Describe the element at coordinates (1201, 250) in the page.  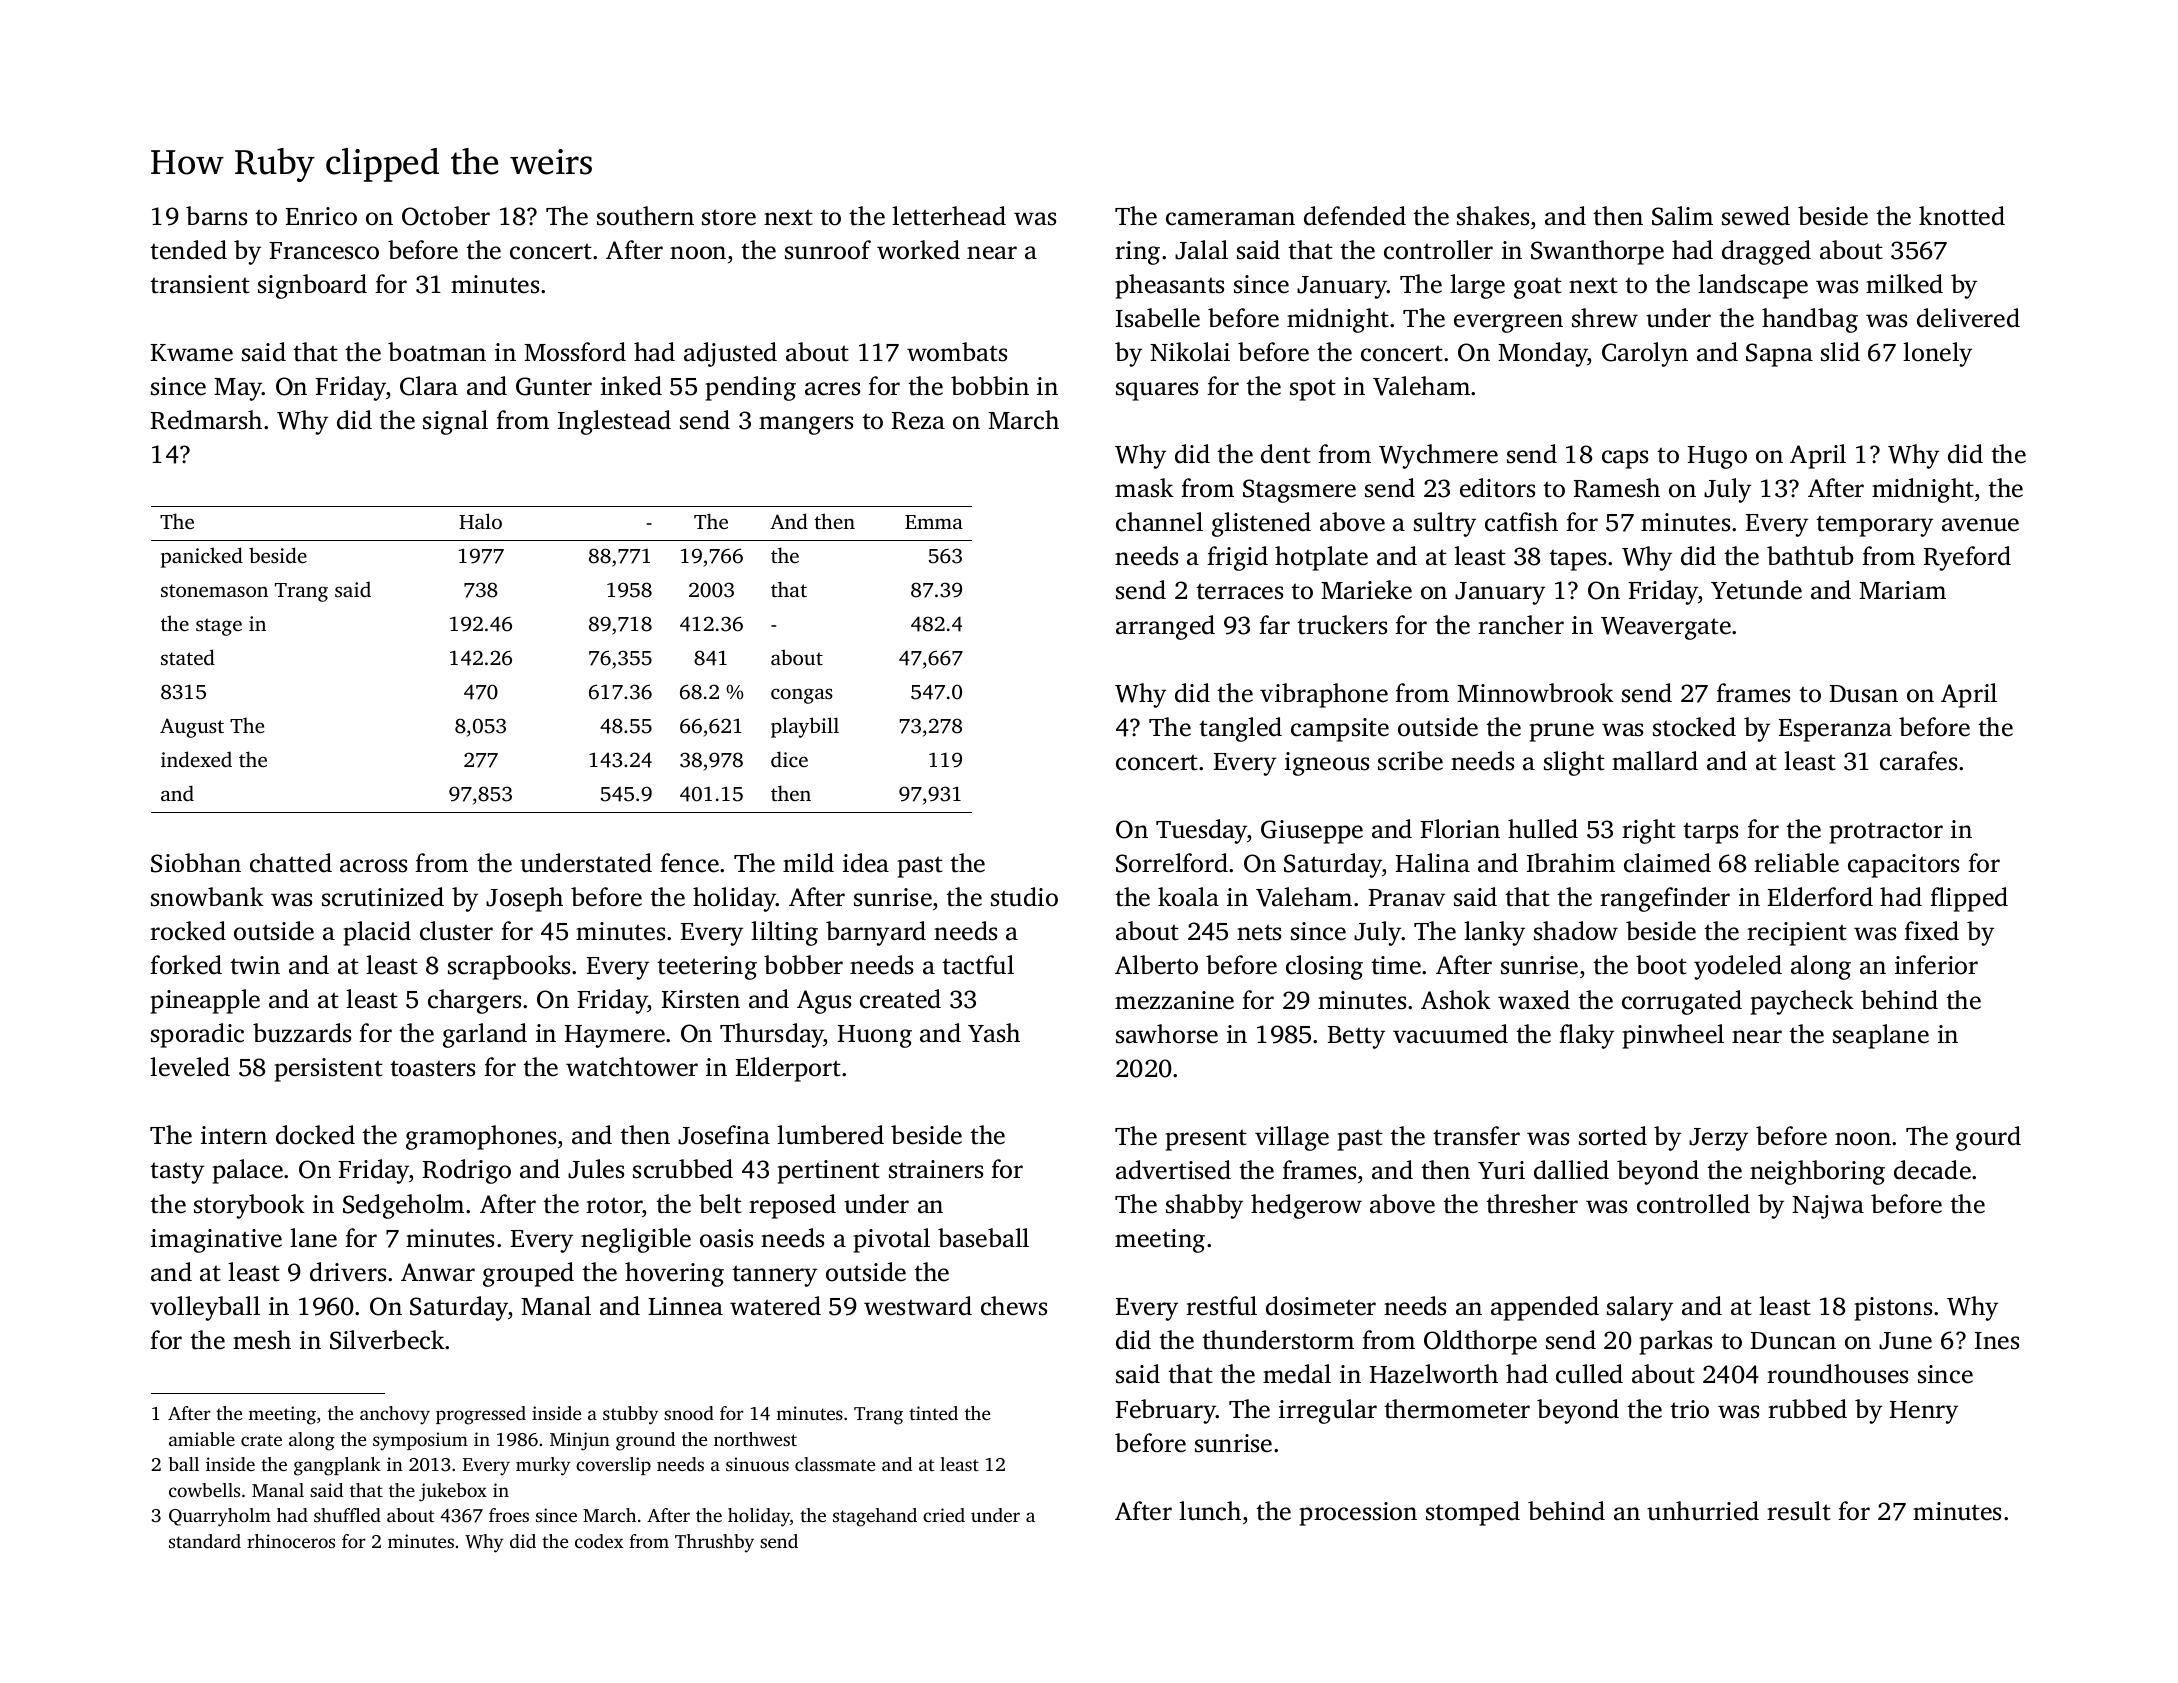
I see `Jalal` at that location.
